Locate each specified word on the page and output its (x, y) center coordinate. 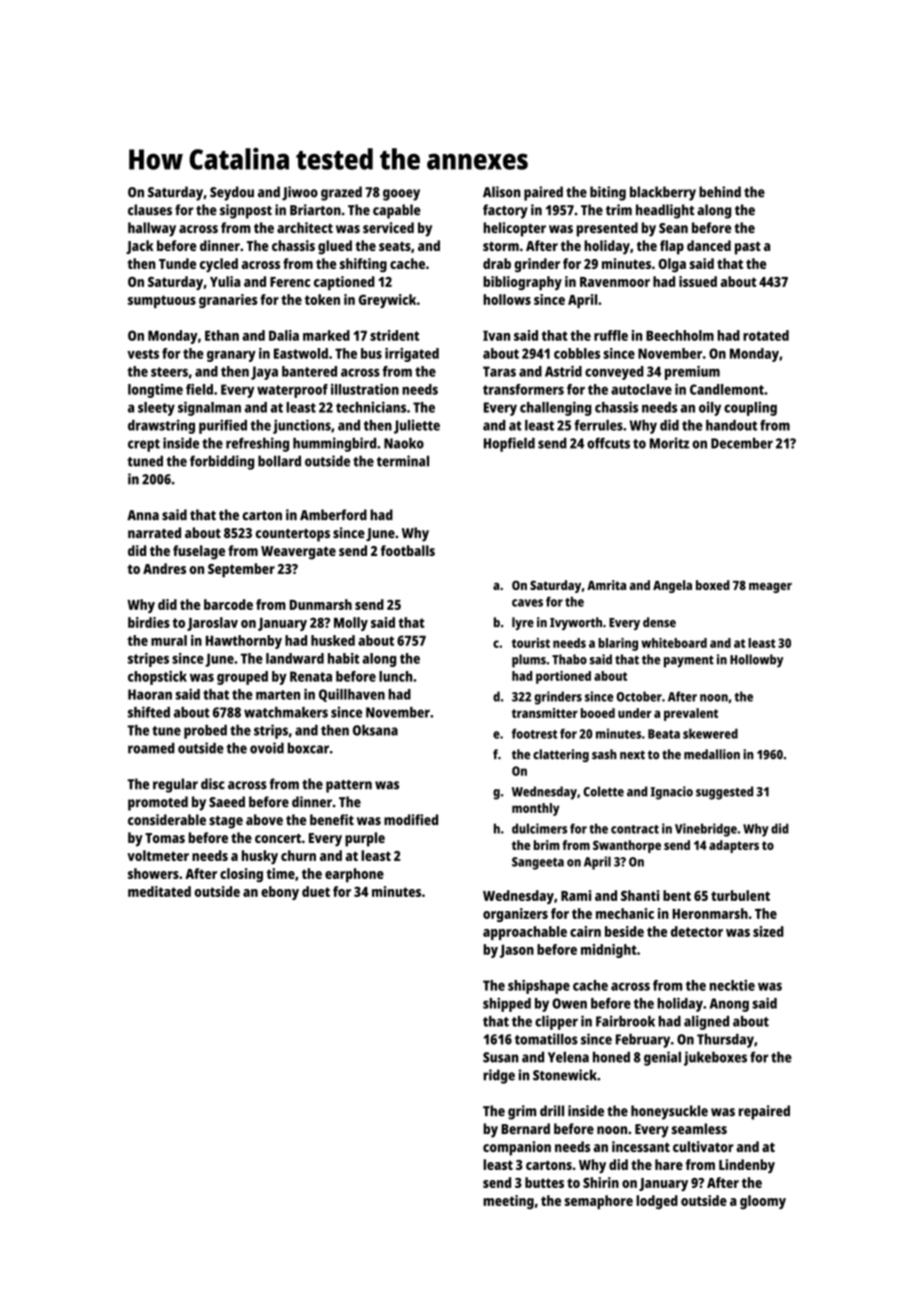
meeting (508, 1202)
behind (720, 192)
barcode (228, 604)
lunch (396, 676)
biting (608, 193)
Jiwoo (300, 193)
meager (770, 588)
